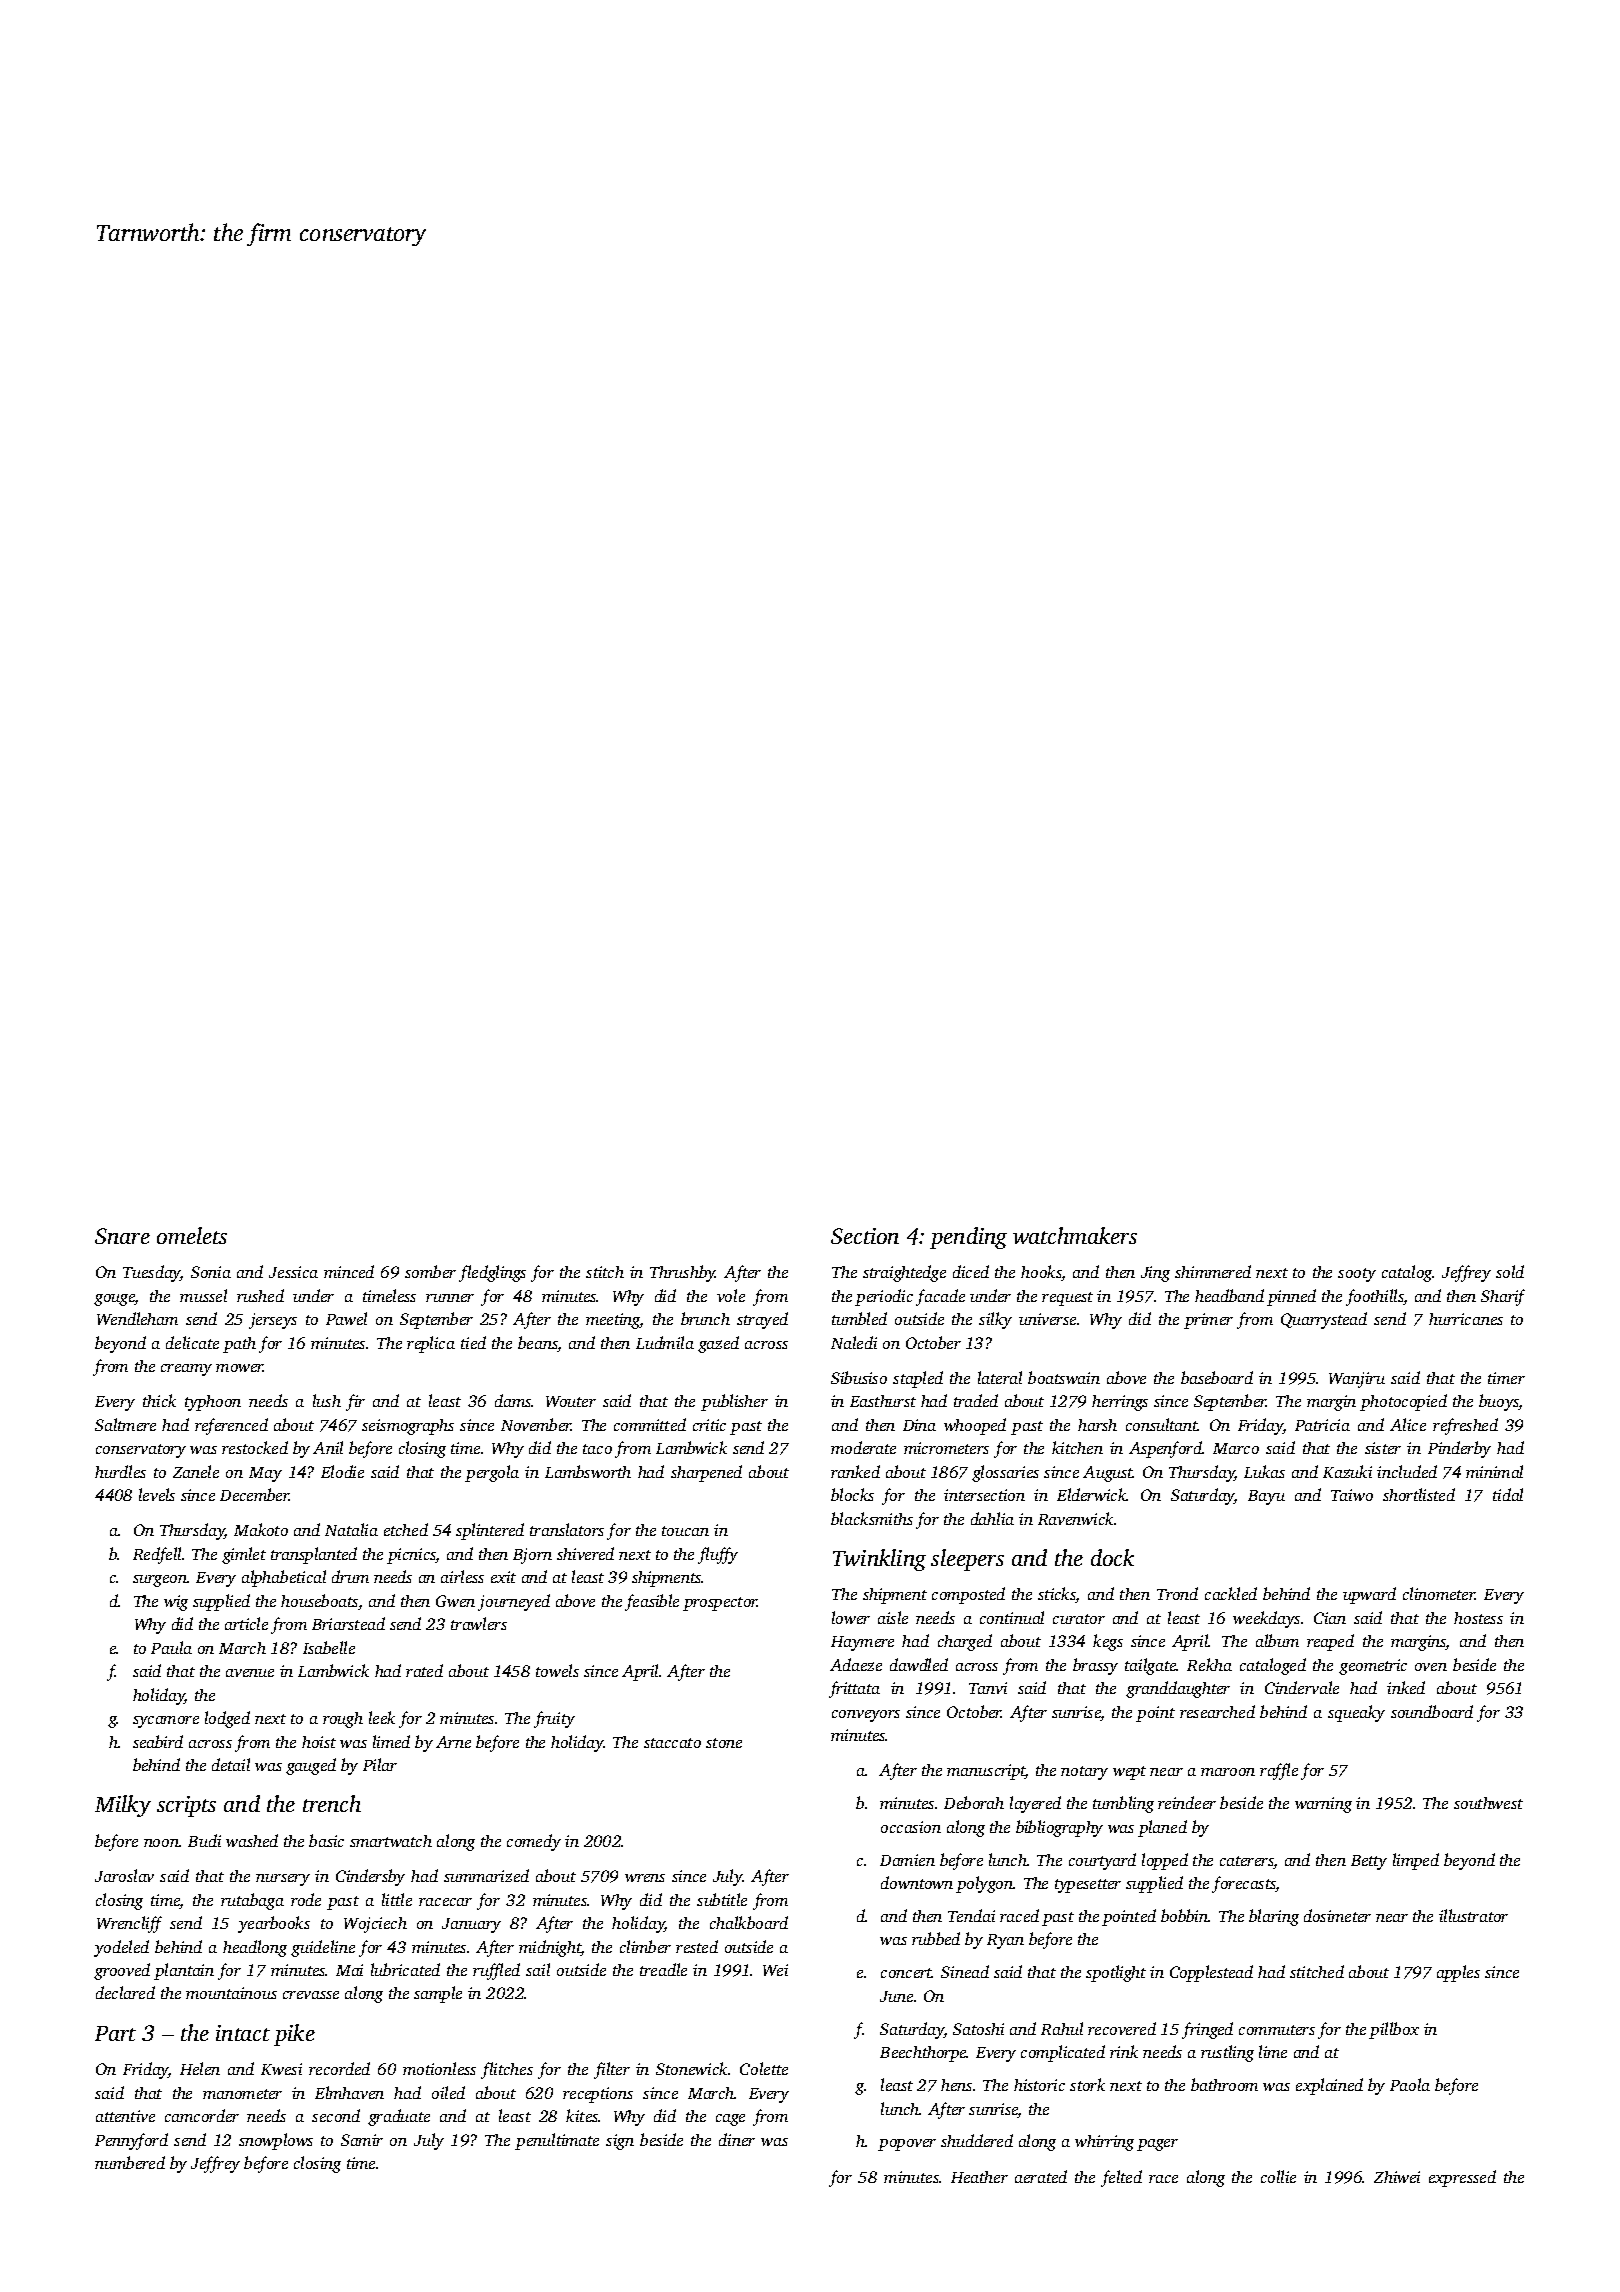 This document has height=2292, width=1620. What do you see at coordinates (186, 1370) in the document?
I see `creamy` at bounding box center [186, 1370].
